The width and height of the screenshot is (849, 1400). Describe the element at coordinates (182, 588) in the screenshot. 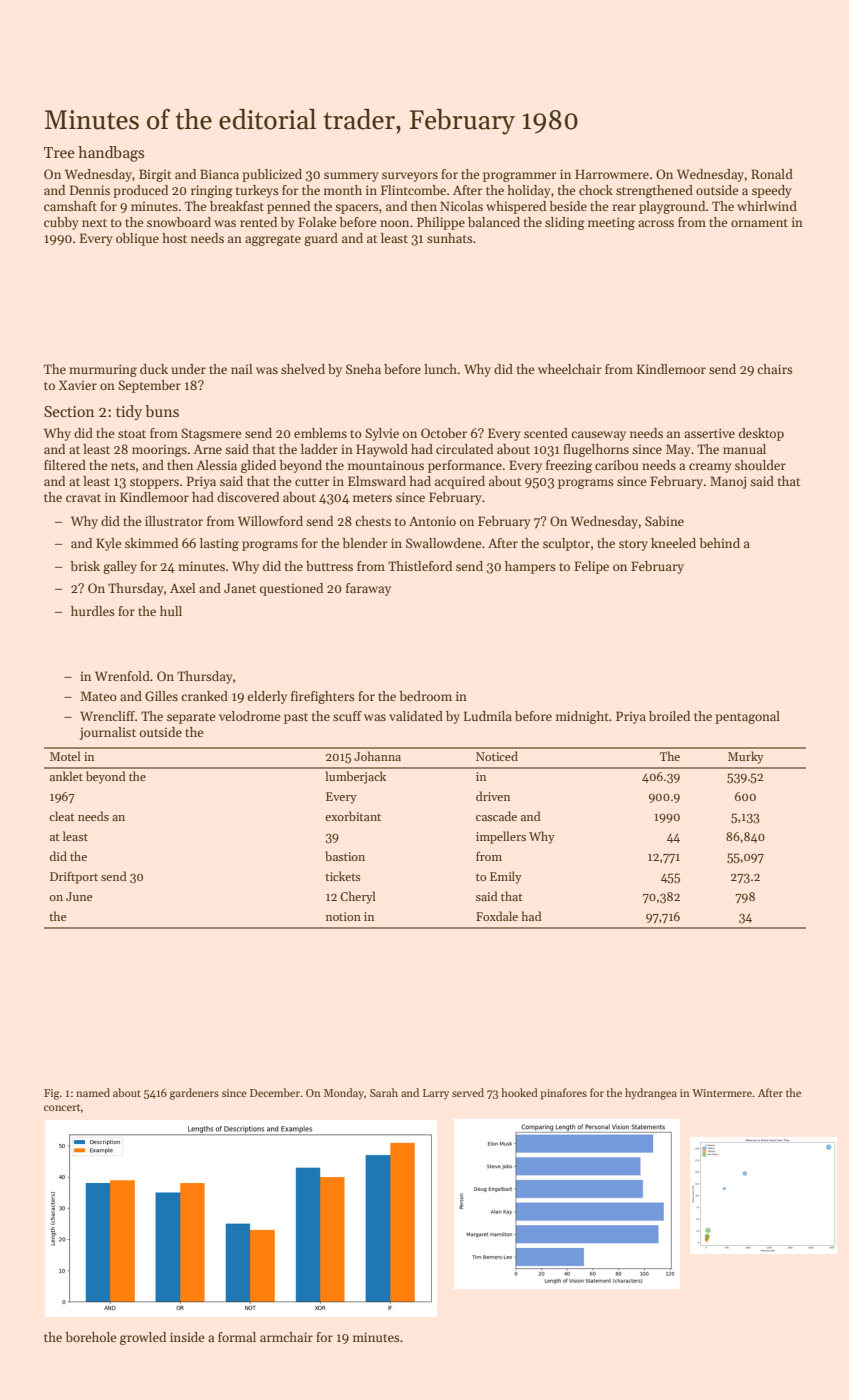

I see `Axel` at that location.
